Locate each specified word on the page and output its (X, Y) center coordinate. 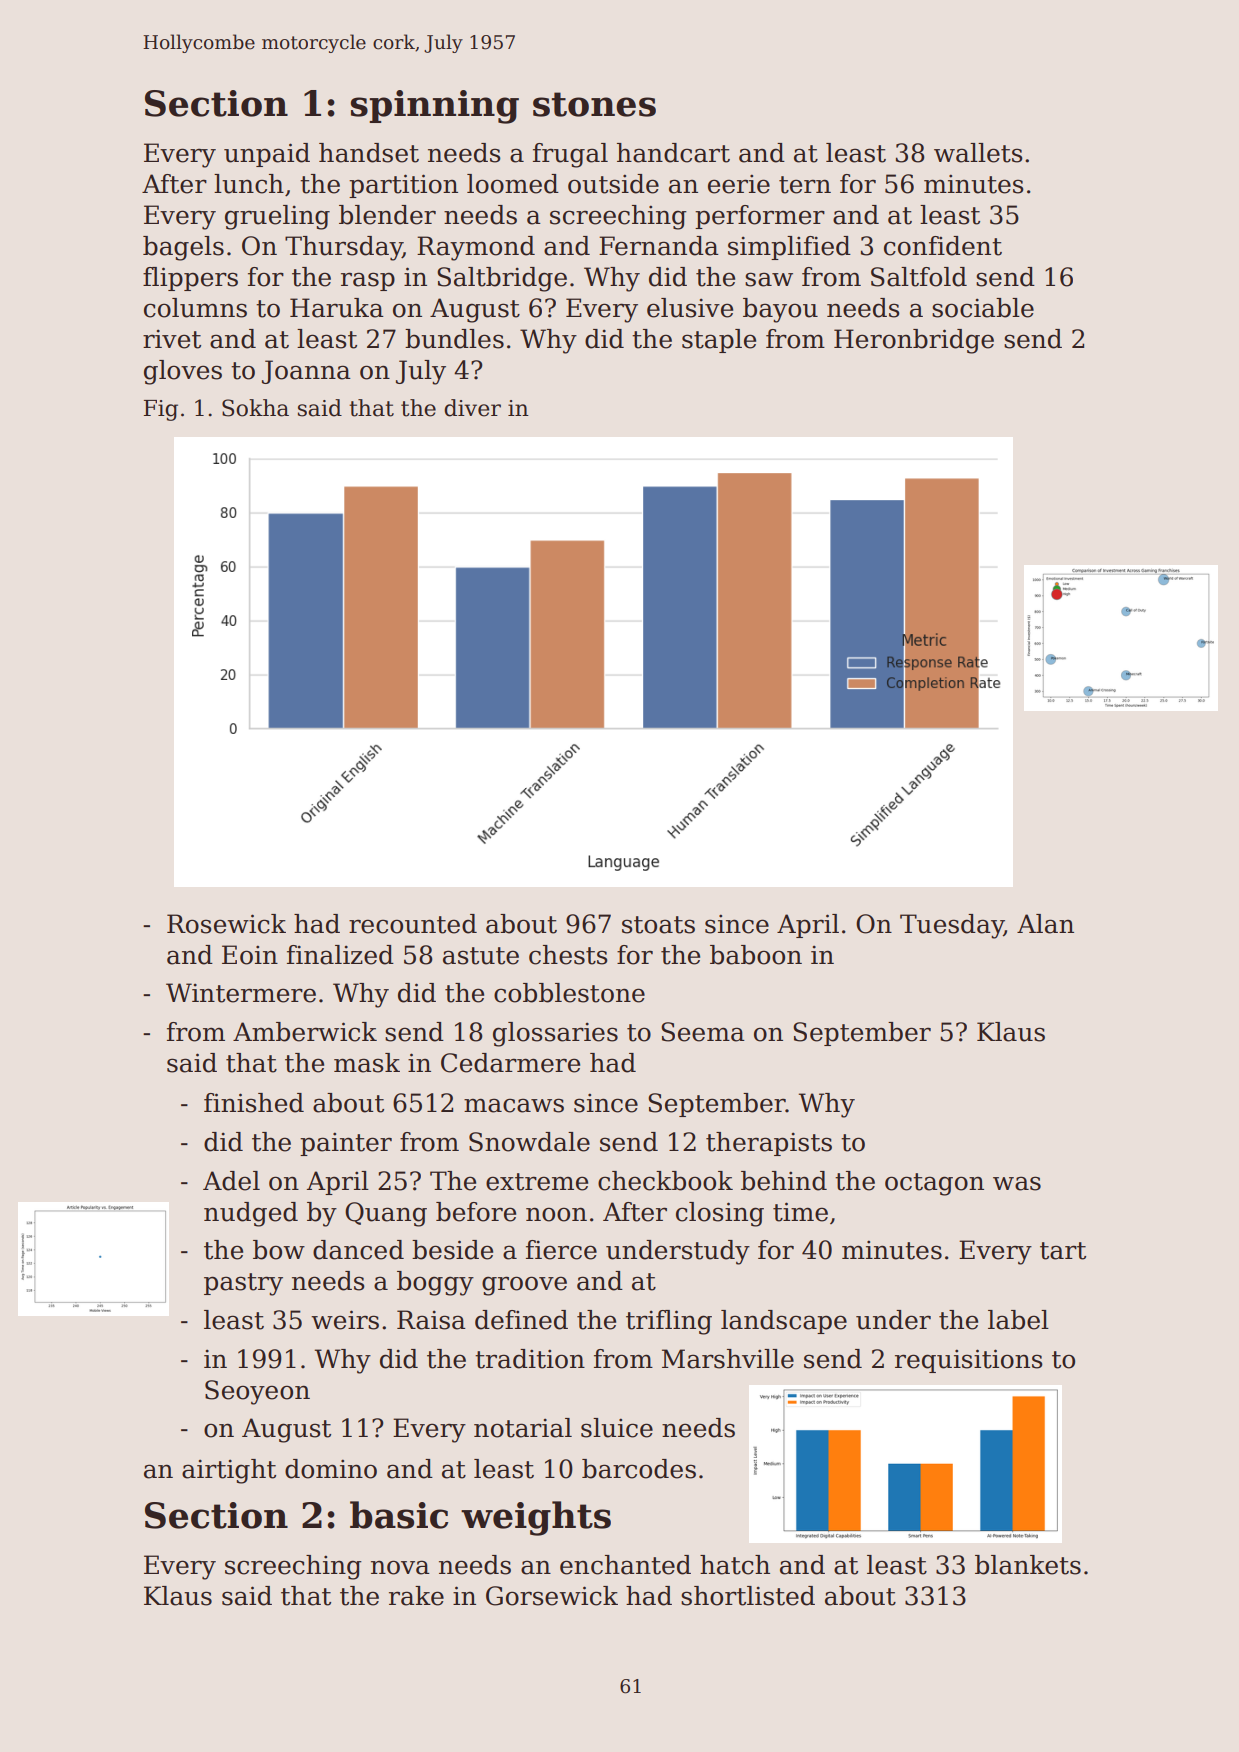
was (1017, 1183)
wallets (978, 153)
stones (594, 104)
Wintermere (241, 993)
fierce (561, 1250)
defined (521, 1320)
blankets (1028, 1565)
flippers (190, 279)
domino (331, 1469)
